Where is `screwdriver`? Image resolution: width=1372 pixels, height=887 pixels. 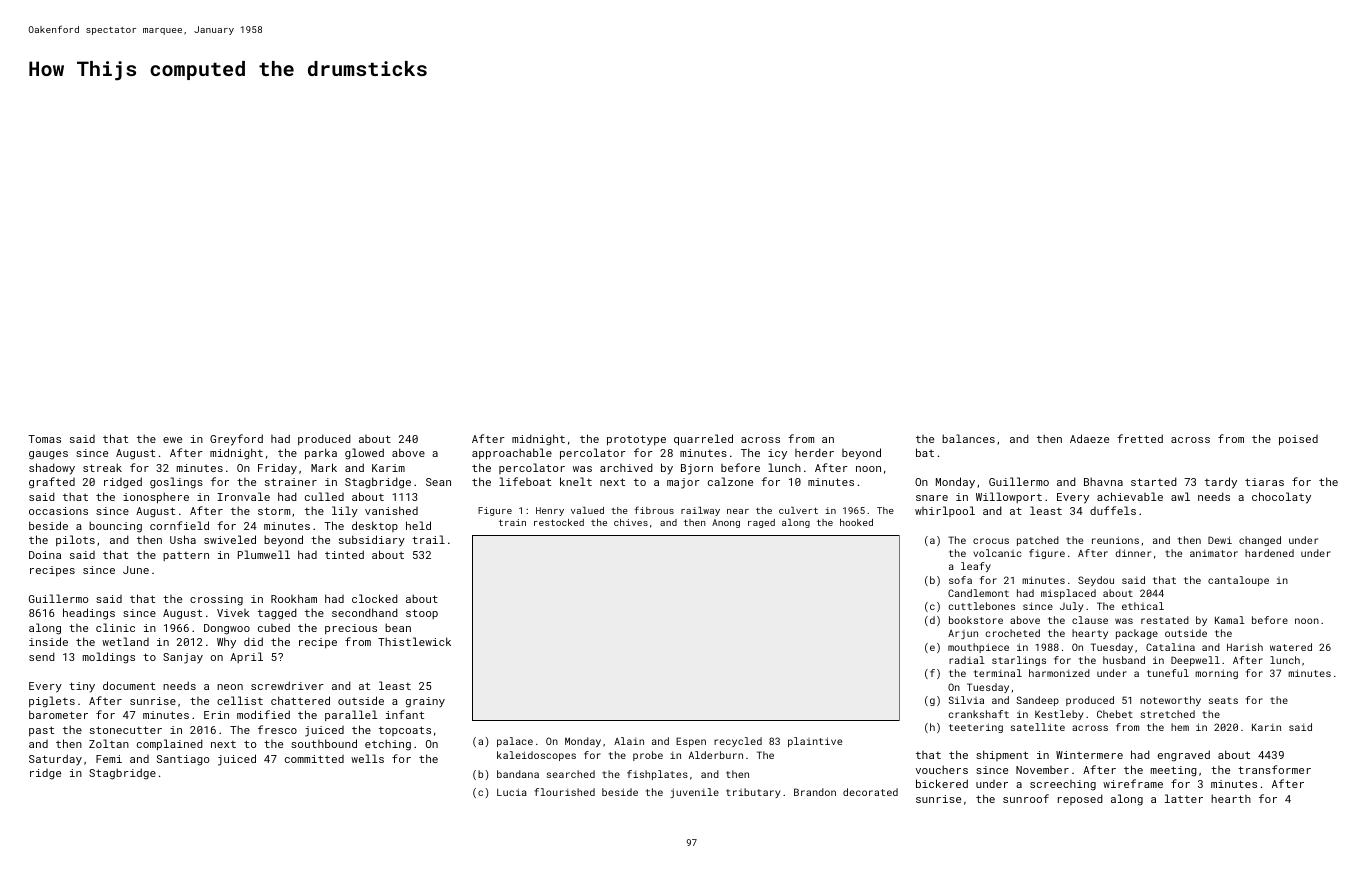 screwdriver is located at coordinates (287, 685).
